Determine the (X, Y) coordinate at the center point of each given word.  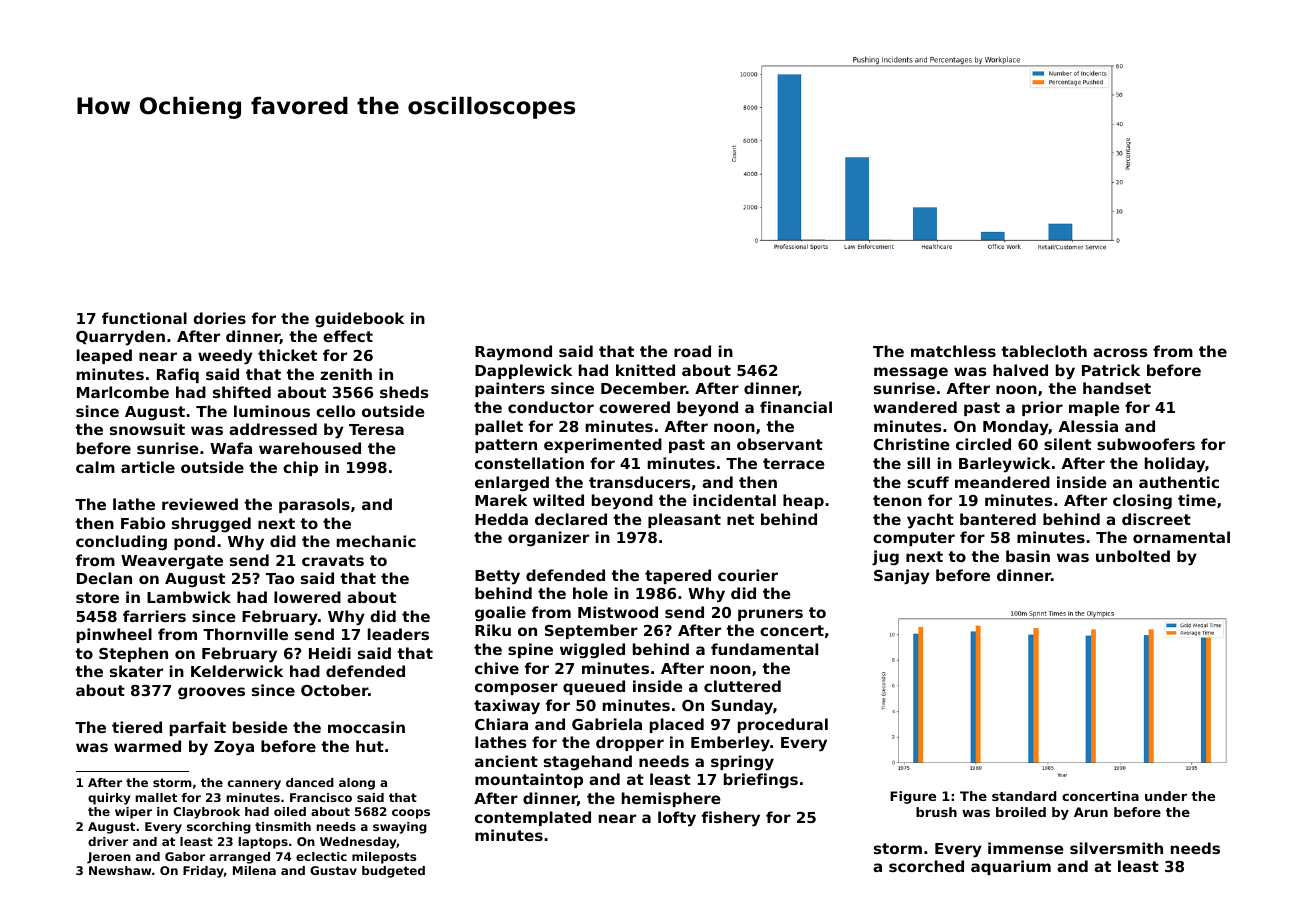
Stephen (133, 654)
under (1166, 796)
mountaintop (529, 780)
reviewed (200, 504)
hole (590, 593)
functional (144, 318)
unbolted (1133, 556)
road (692, 351)
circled (983, 444)
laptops (263, 843)
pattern (506, 446)
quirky (109, 799)
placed (677, 725)
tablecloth (1044, 351)
